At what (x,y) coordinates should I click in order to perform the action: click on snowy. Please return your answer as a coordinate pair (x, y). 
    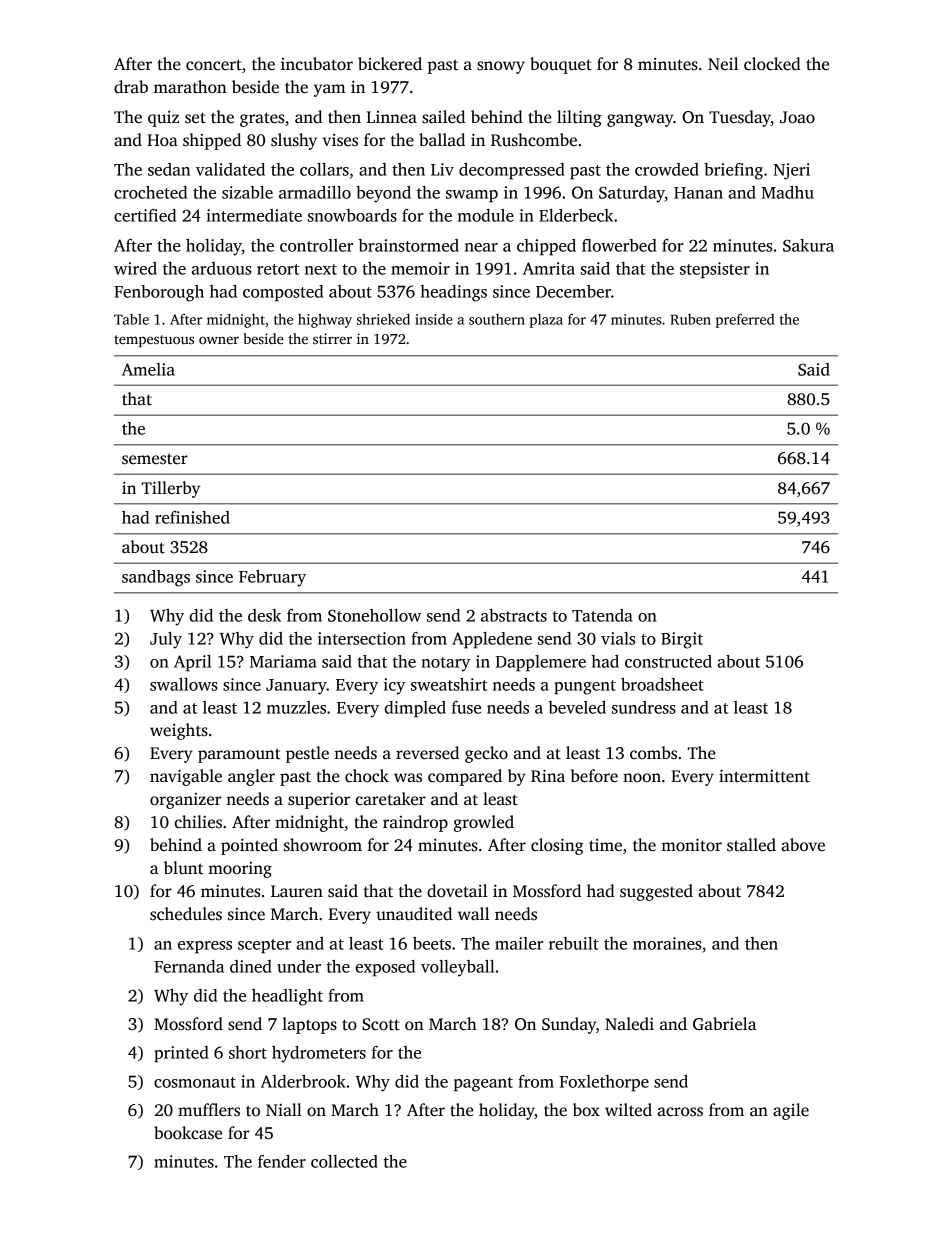
    Looking at the image, I should click on (501, 67).
